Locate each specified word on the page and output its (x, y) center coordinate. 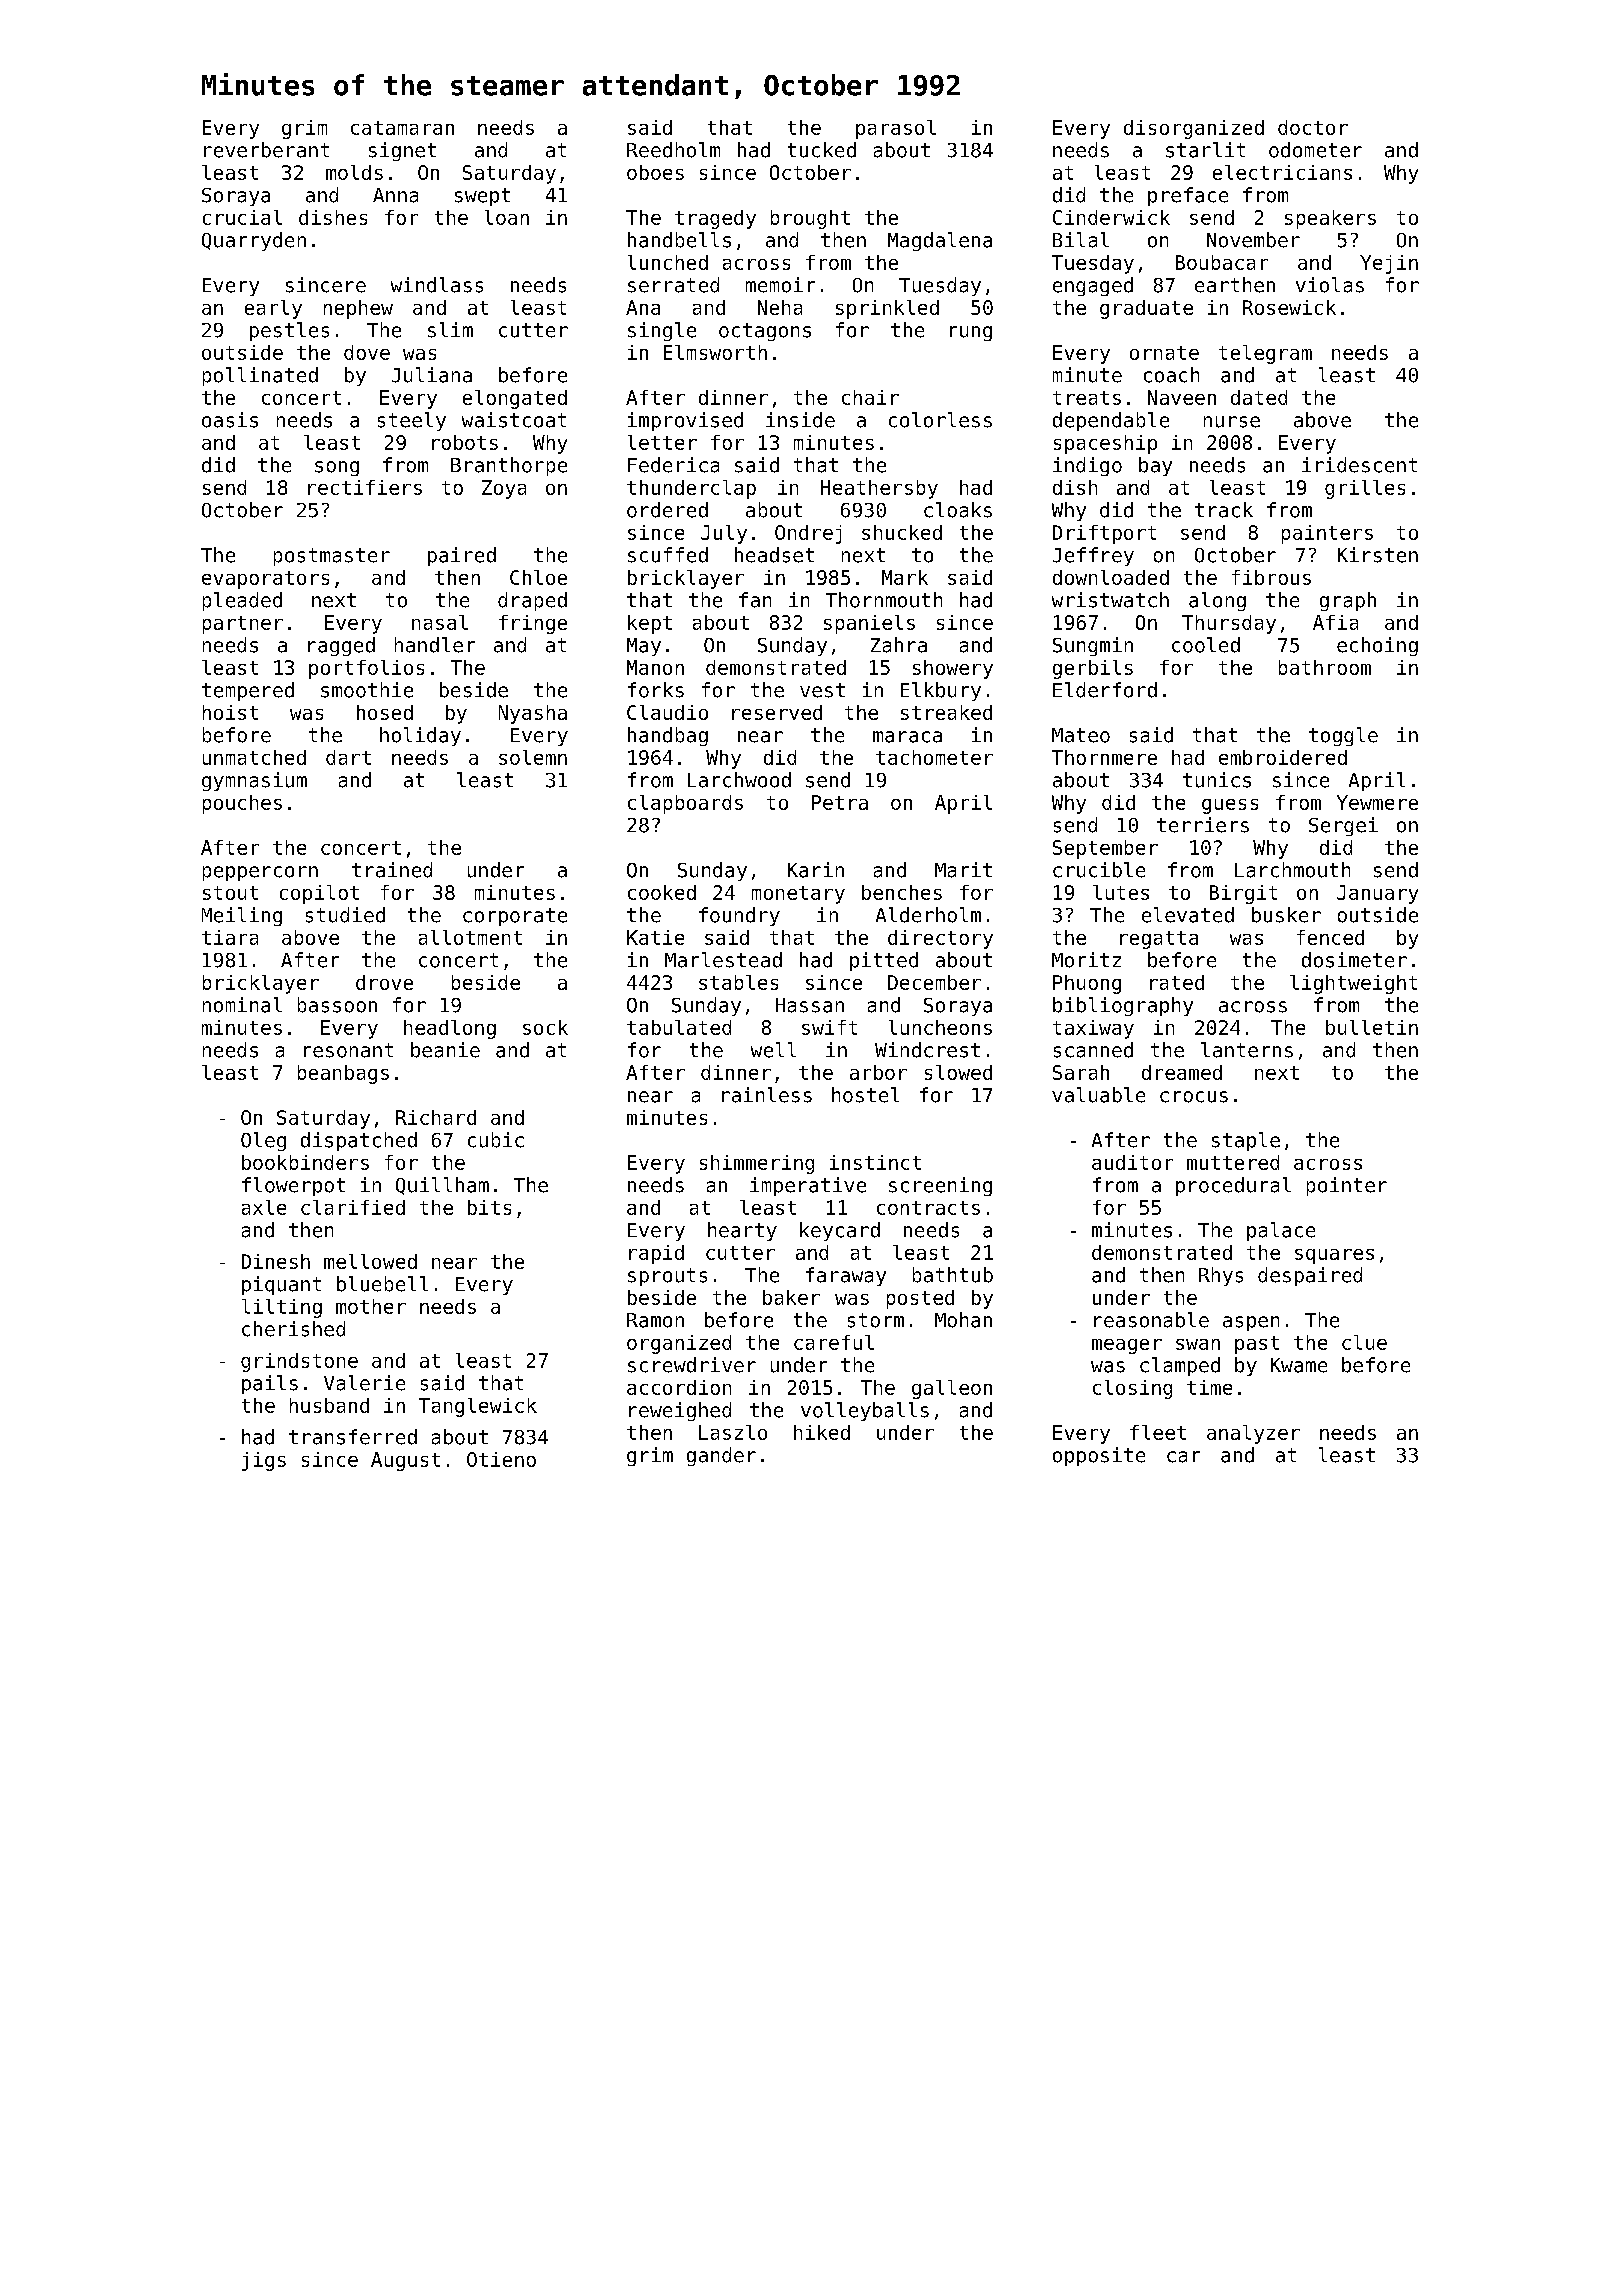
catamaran (402, 128)
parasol (896, 129)
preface (1188, 196)
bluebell (382, 1284)
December (934, 982)
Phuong (1087, 984)
